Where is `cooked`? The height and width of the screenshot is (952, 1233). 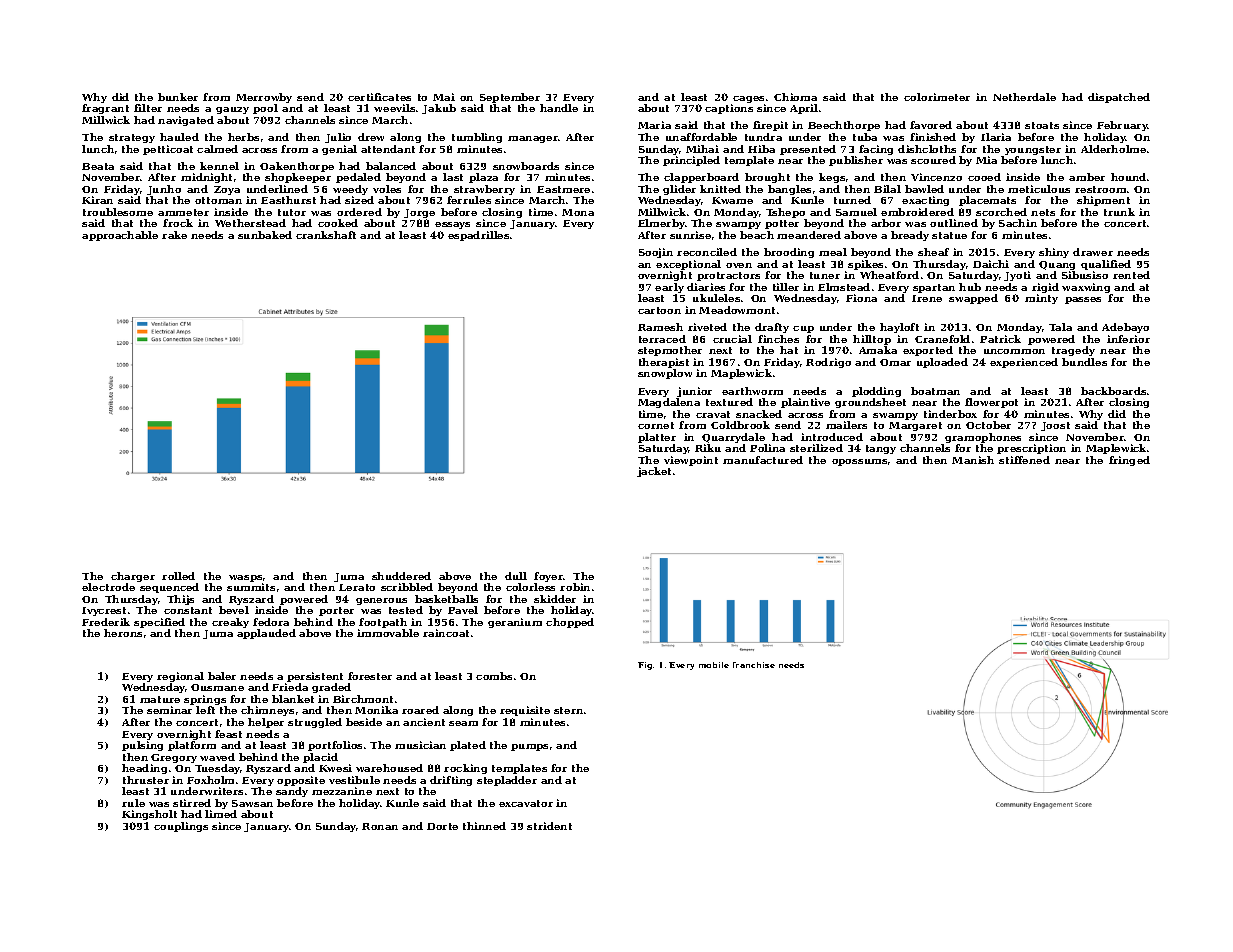
cooked is located at coordinates (338, 223).
